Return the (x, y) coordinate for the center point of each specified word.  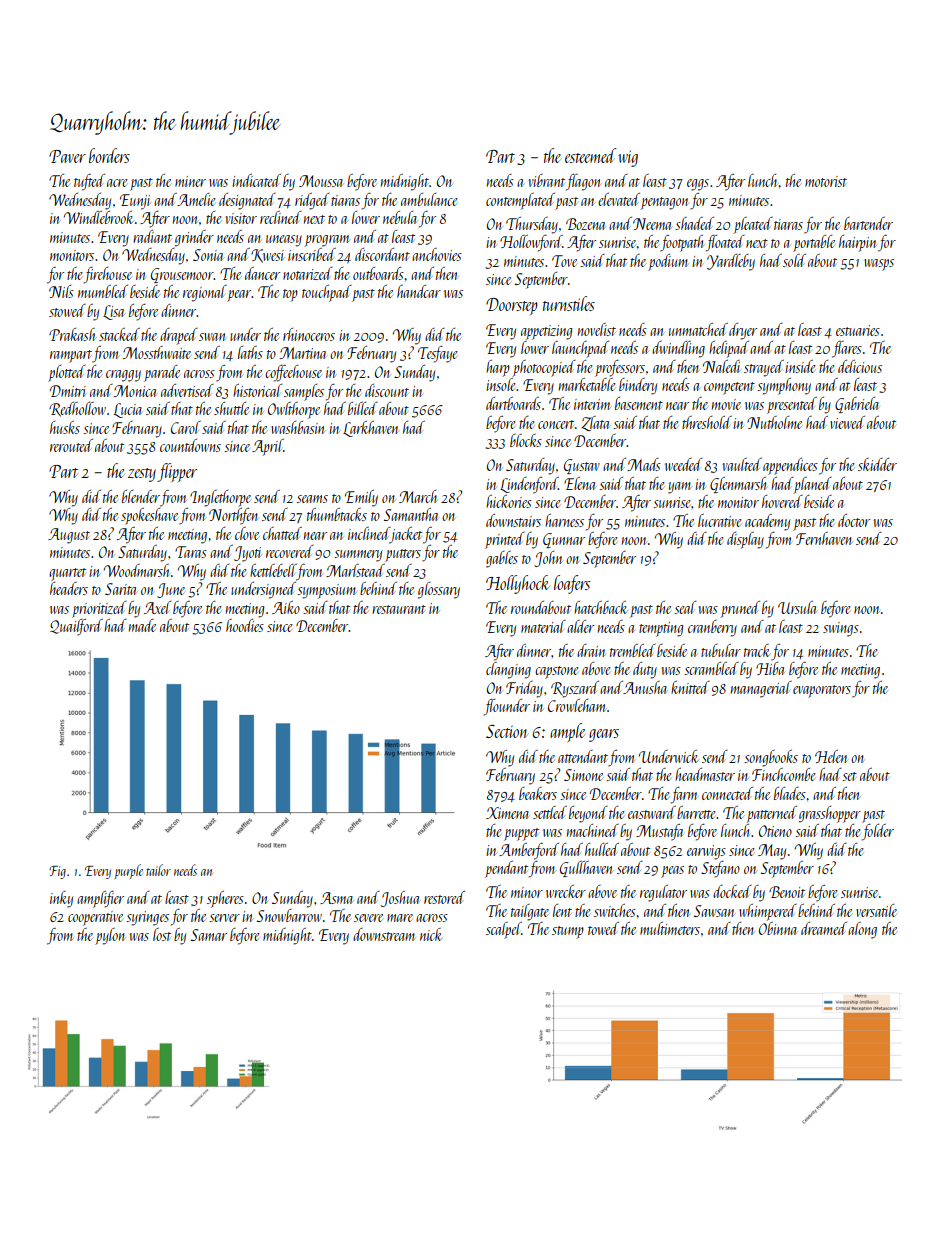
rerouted (71, 445)
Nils (61, 291)
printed (505, 540)
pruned (740, 609)
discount (387, 390)
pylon (110, 936)
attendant (583, 756)
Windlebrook (98, 217)
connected (727, 793)
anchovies (437, 254)
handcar (419, 291)
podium (668, 262)
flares (847, 349)
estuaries (858, 330)
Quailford (76, 627)
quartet (67, 574)
